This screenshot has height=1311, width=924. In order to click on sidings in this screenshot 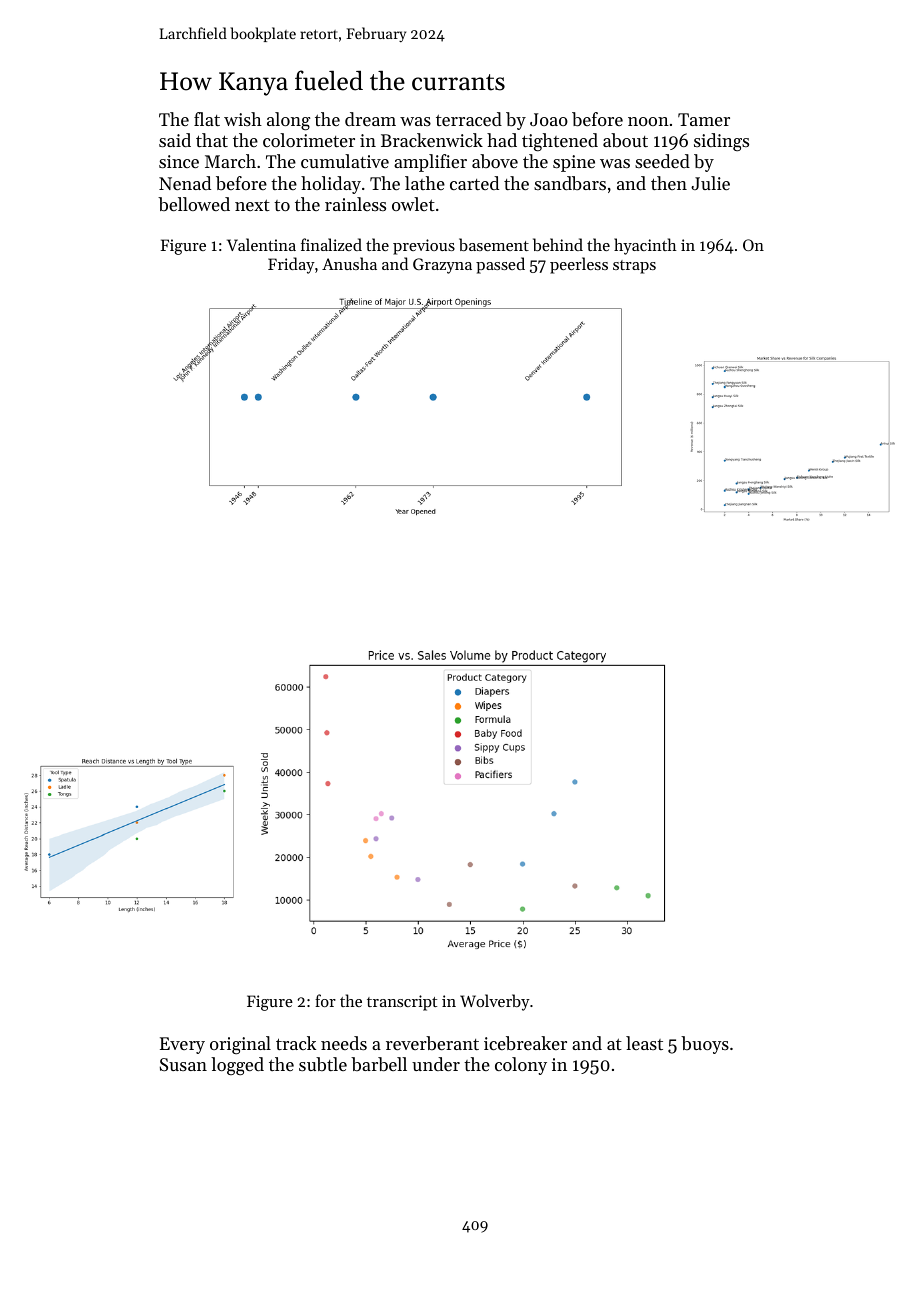, I will do `click(721, 142)`.
